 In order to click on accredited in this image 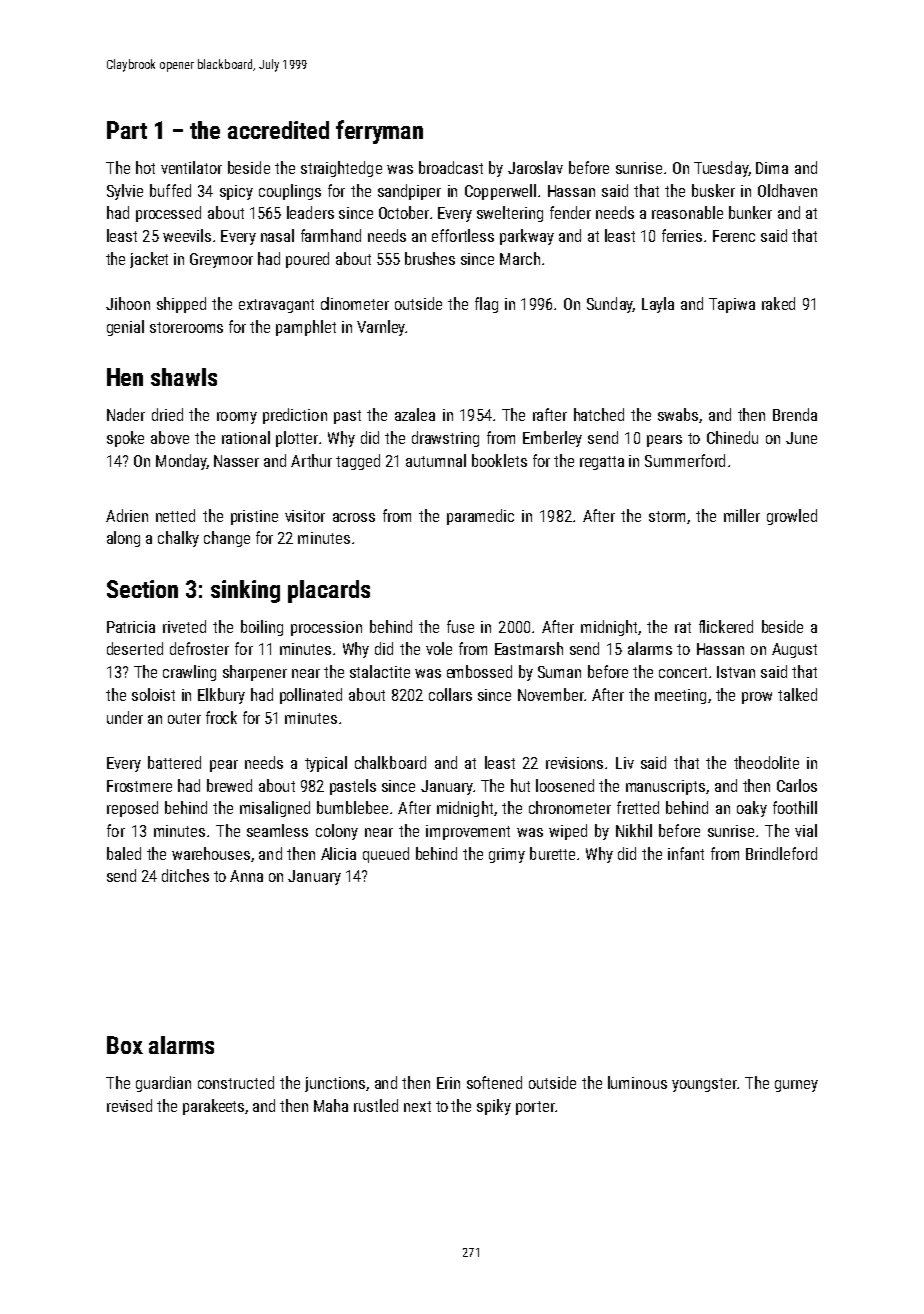, I will do `click(278, 130)`.
